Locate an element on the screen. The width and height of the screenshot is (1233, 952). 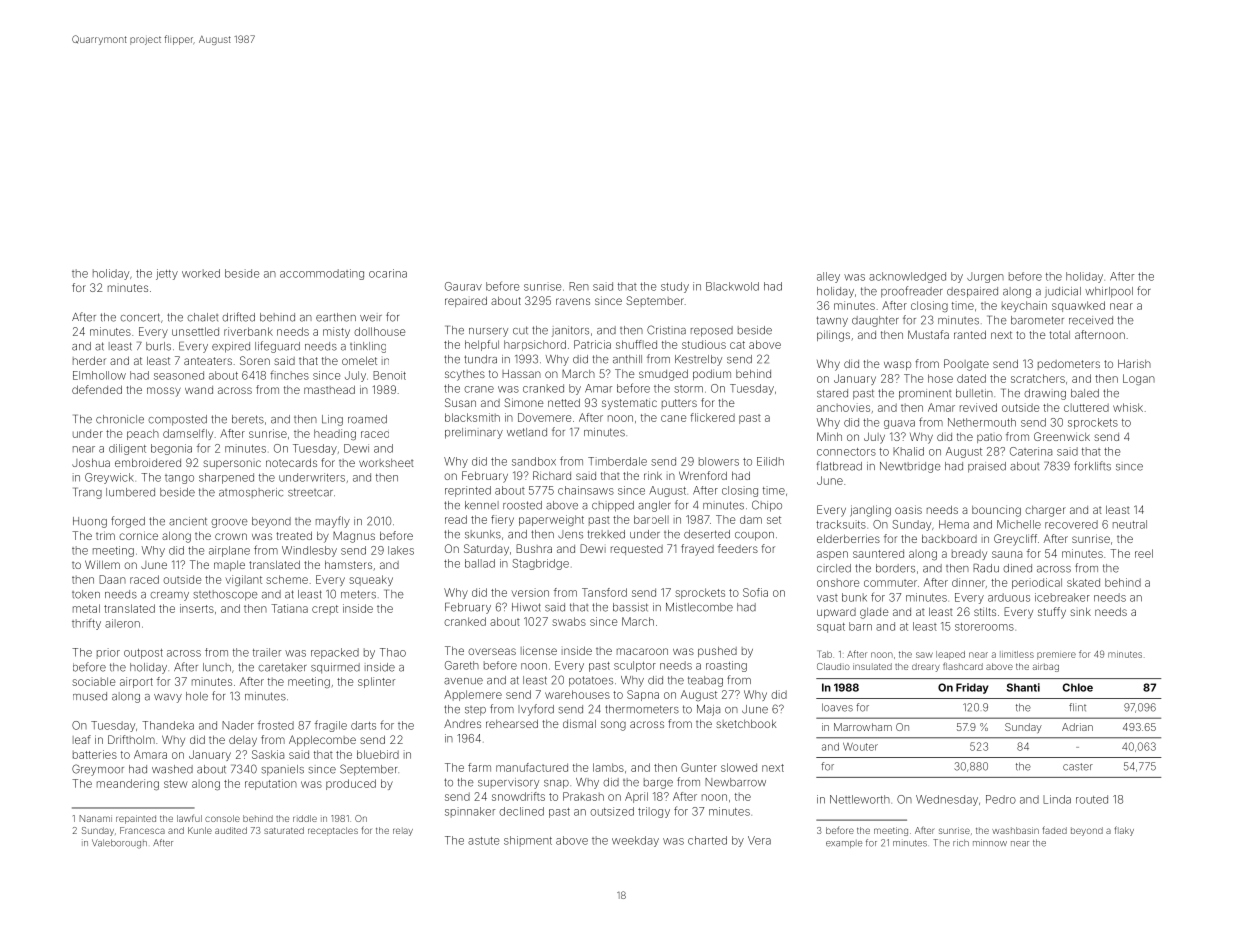
praised is located at coordinates (987, 467).
